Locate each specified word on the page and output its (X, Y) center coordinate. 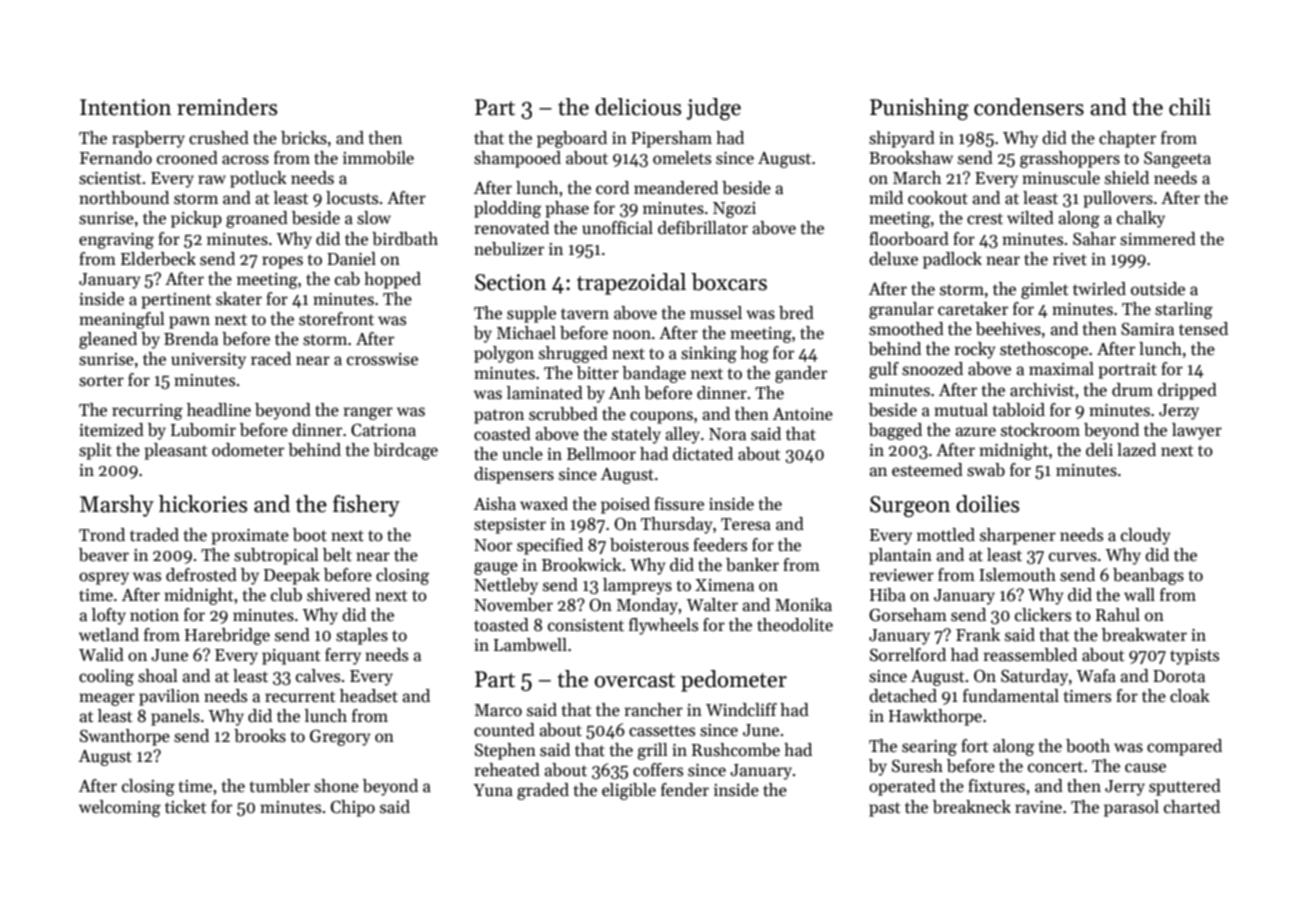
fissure (679, 504)
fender (685, 790)
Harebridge (227, 636)
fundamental (1011, 696)
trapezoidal (631, 284)
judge (713, 109)
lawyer (1197, 431)
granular (901, 310)
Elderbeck (158, 259)
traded (154, 535)
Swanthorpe (125, 737)
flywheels (663, 626)
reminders (227, 107)
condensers (1029, 107)
